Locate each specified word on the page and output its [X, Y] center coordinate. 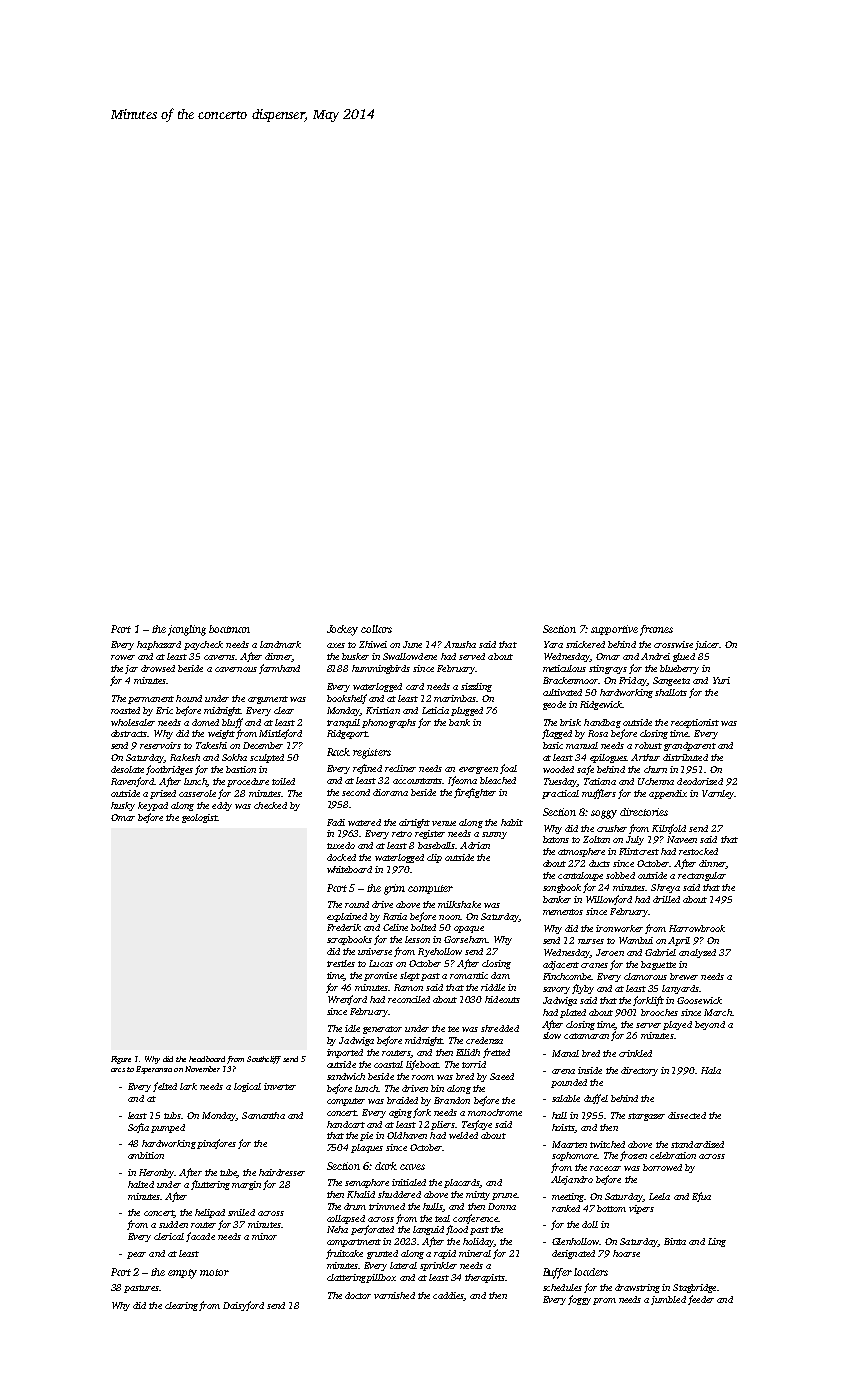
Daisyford [243, 1306]
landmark [280, 644]
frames [656, 630]
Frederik [344, 927]
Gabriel [660, 952]
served [472, 656]
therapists [485, 1278]
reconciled [409, 999]
